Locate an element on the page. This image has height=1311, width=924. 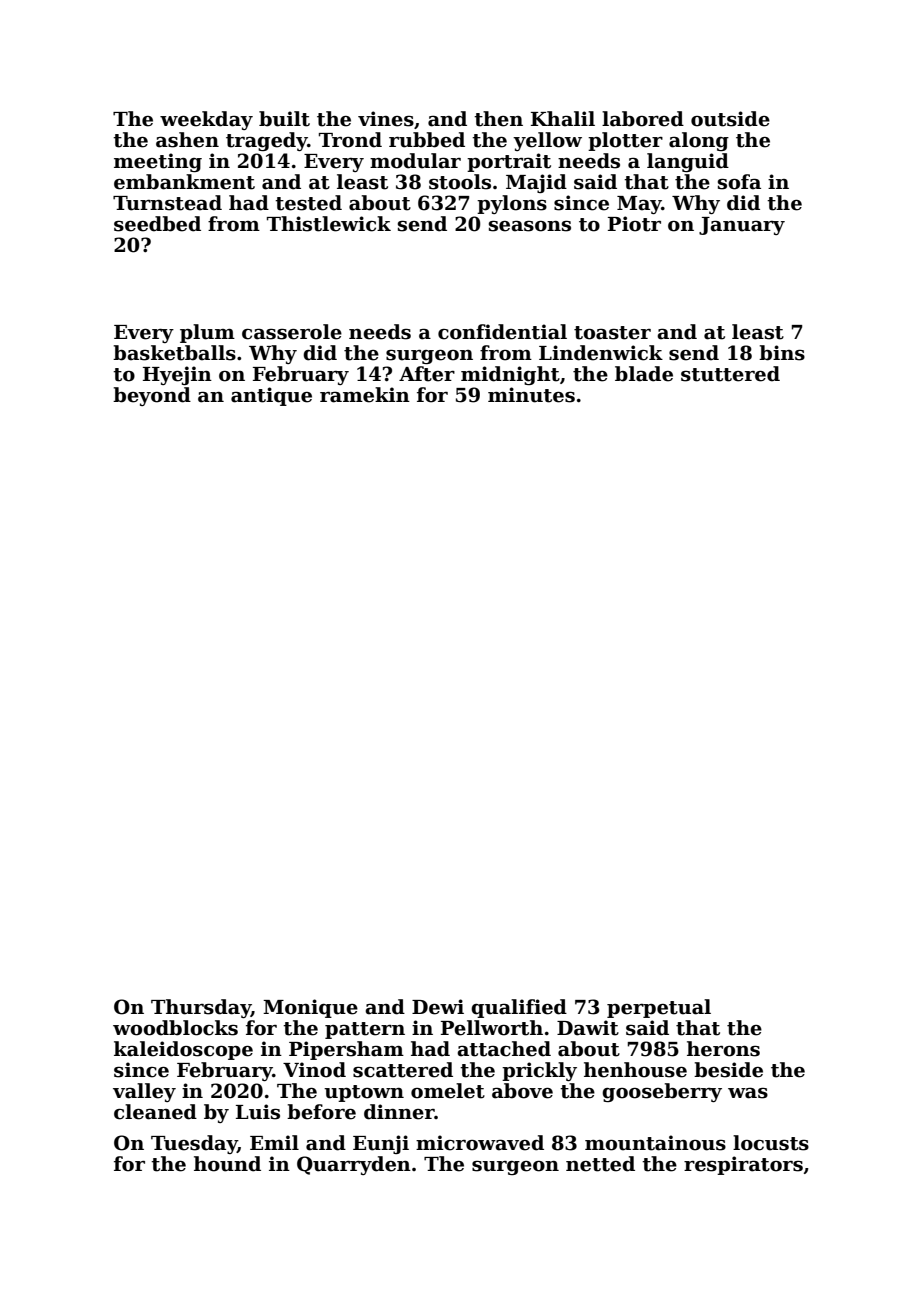
labored is located at coordinates (643, 119).
